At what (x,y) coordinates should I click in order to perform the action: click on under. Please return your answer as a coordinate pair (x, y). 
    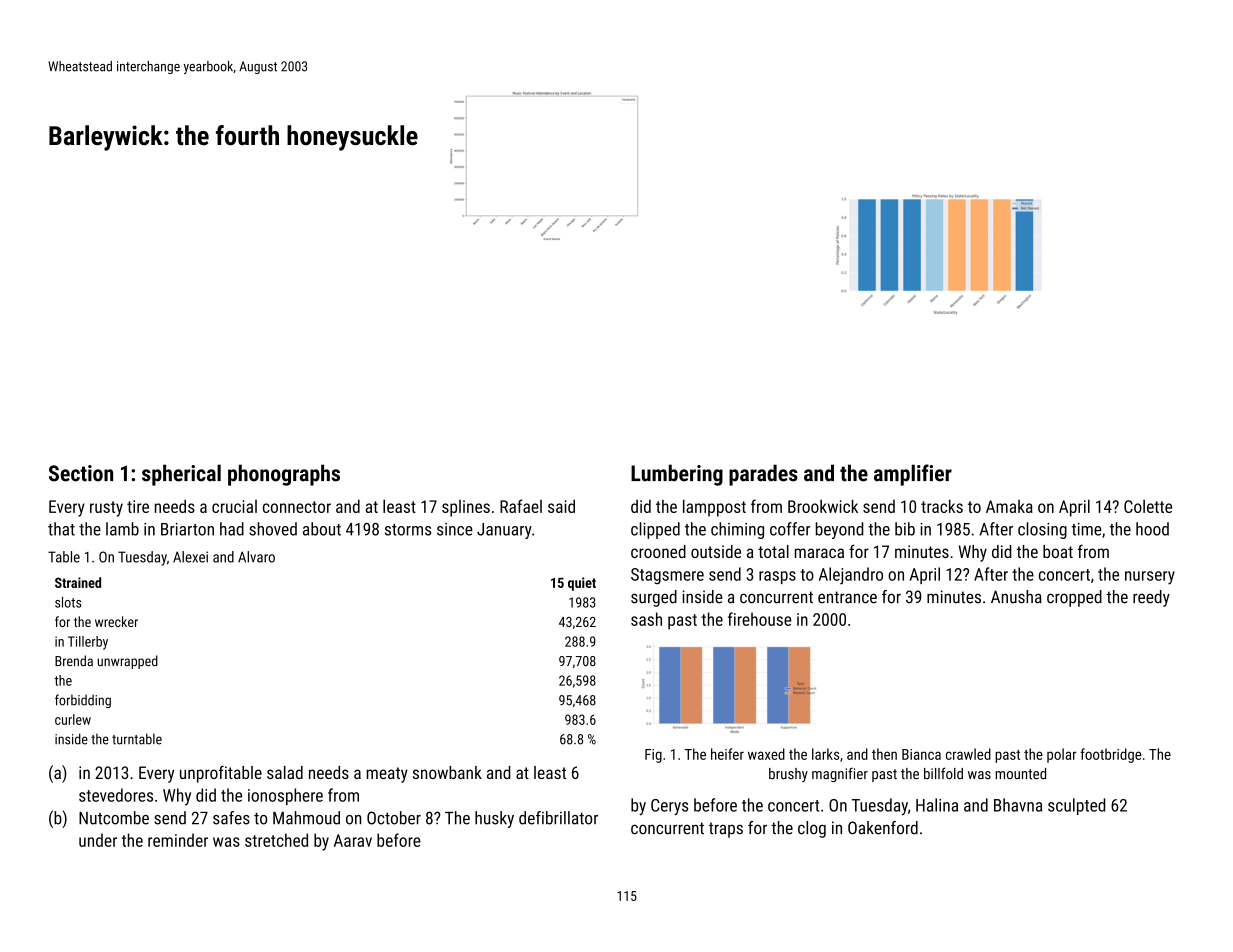
    Looking at the image, I should click on (98, 840).
